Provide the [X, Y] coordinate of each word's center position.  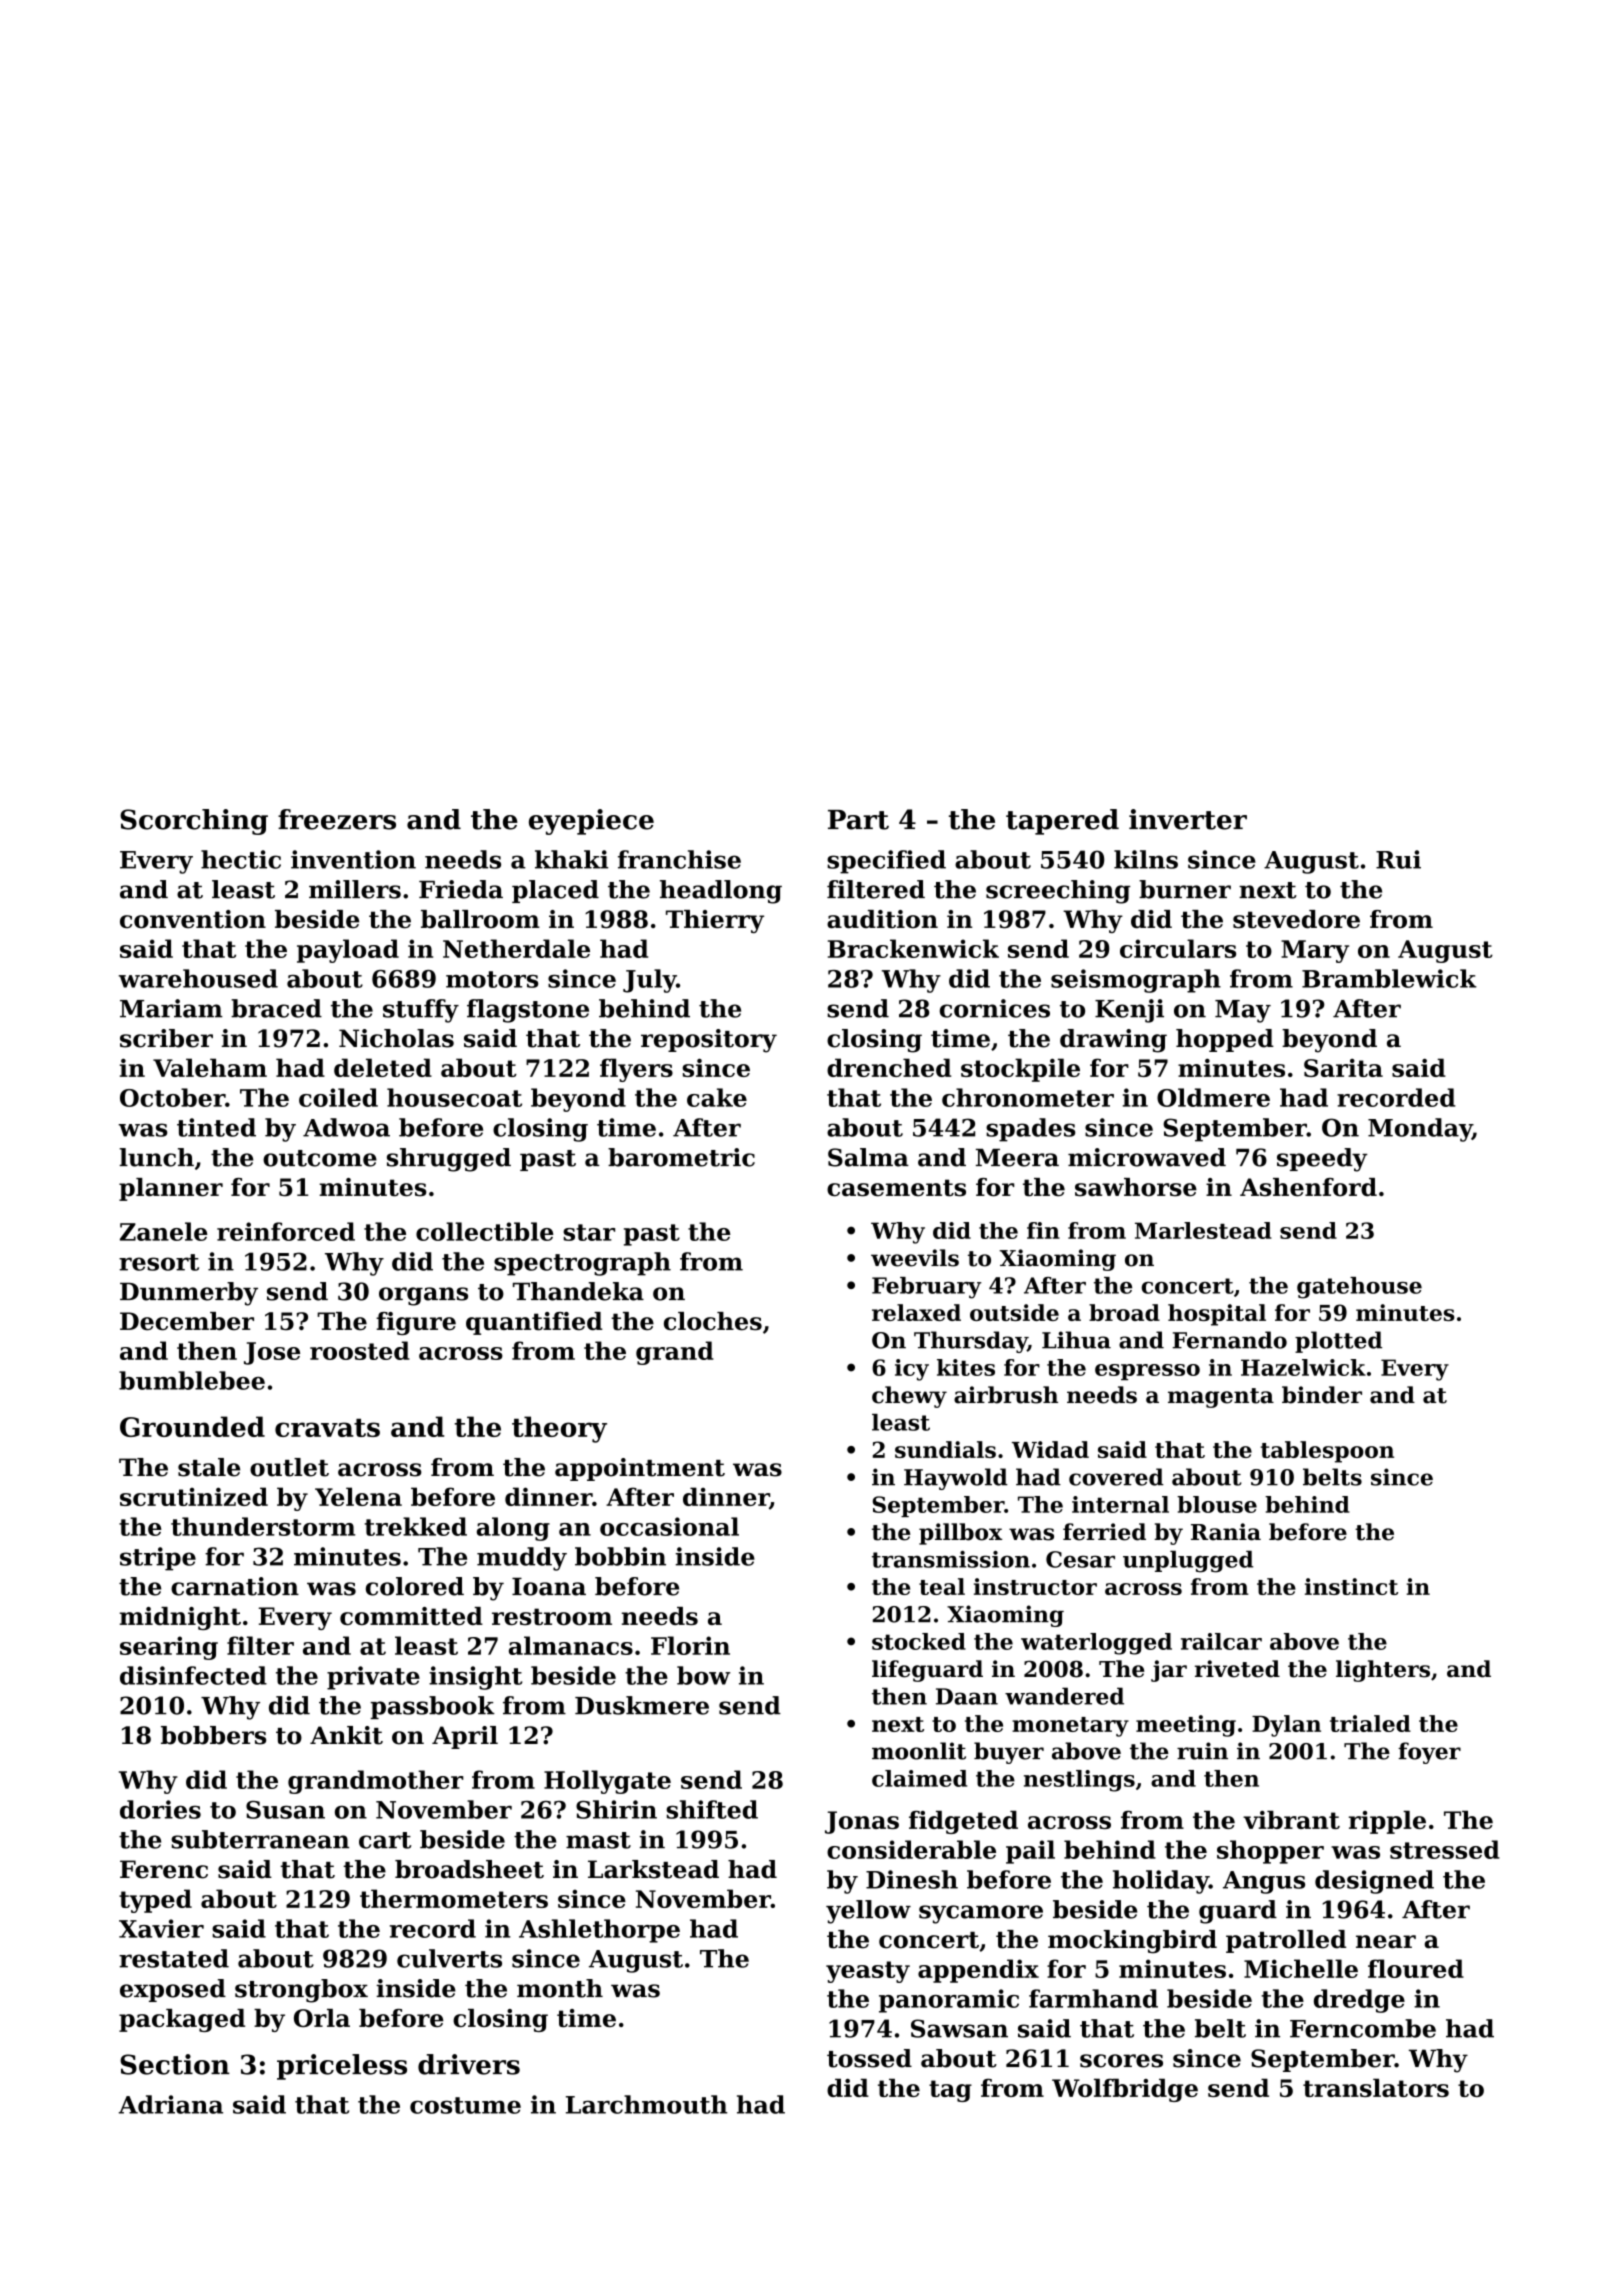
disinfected [193, 1675]
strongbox [301, 1991]
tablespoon [1327, 1452]
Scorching [194, 822]
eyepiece [591, 822]
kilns [1146, 859]
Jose [272, 1353]
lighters [1383, 1671]
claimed [919, 1778]
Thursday [971, 1342]
